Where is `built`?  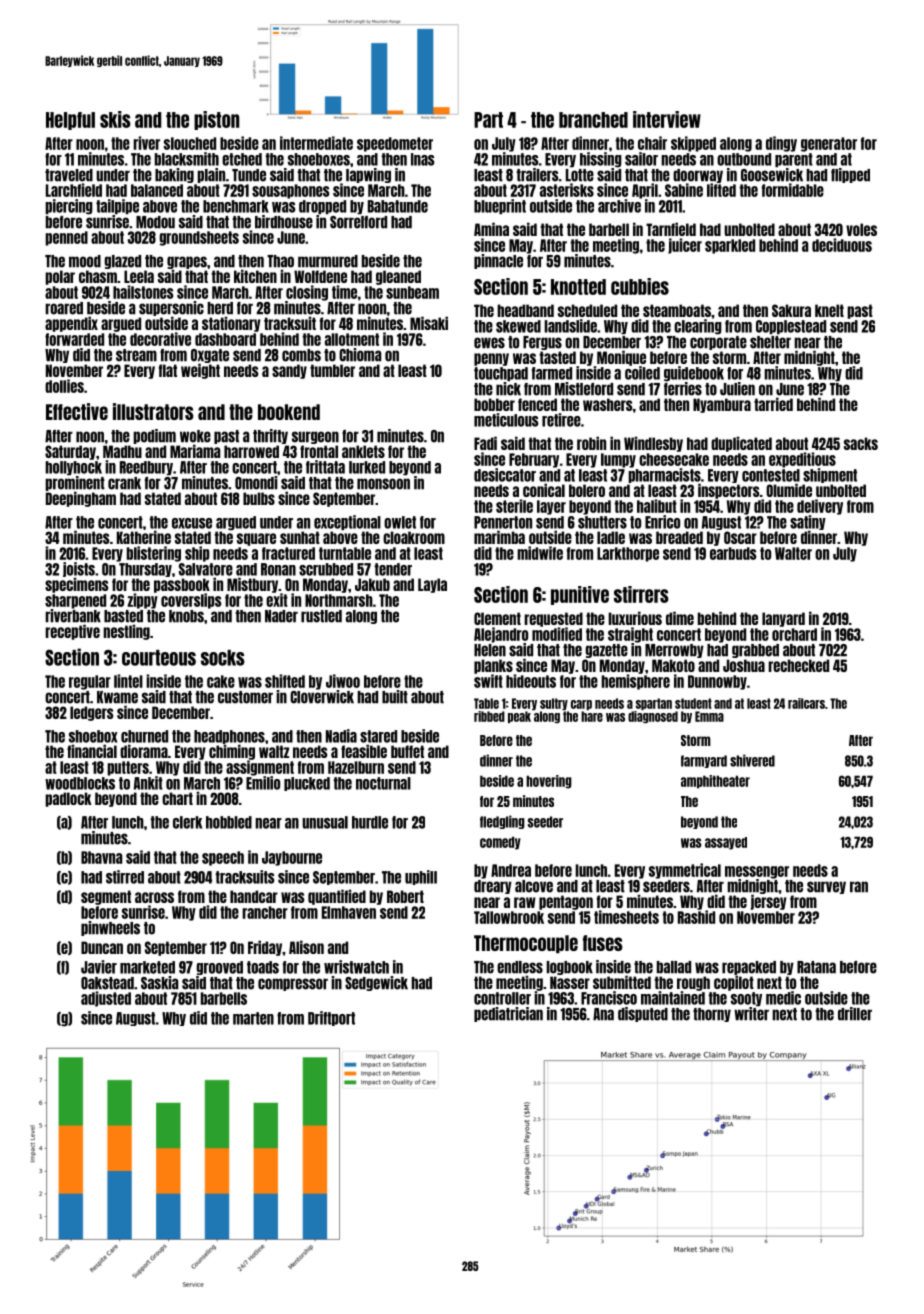 built is located at coordinates (395, 697).
